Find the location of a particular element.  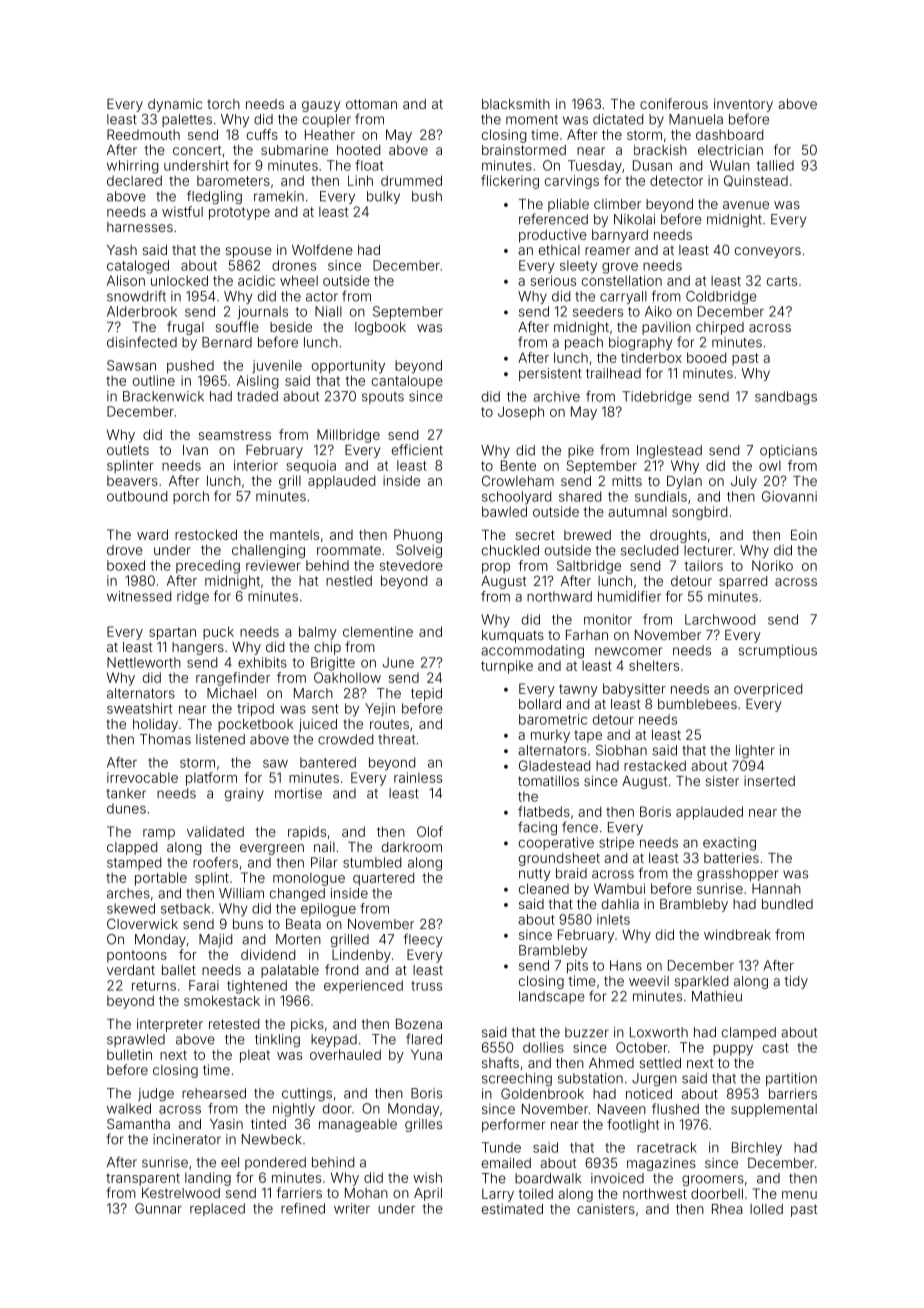

Oakhollow is located at coordinates (347, 677).
